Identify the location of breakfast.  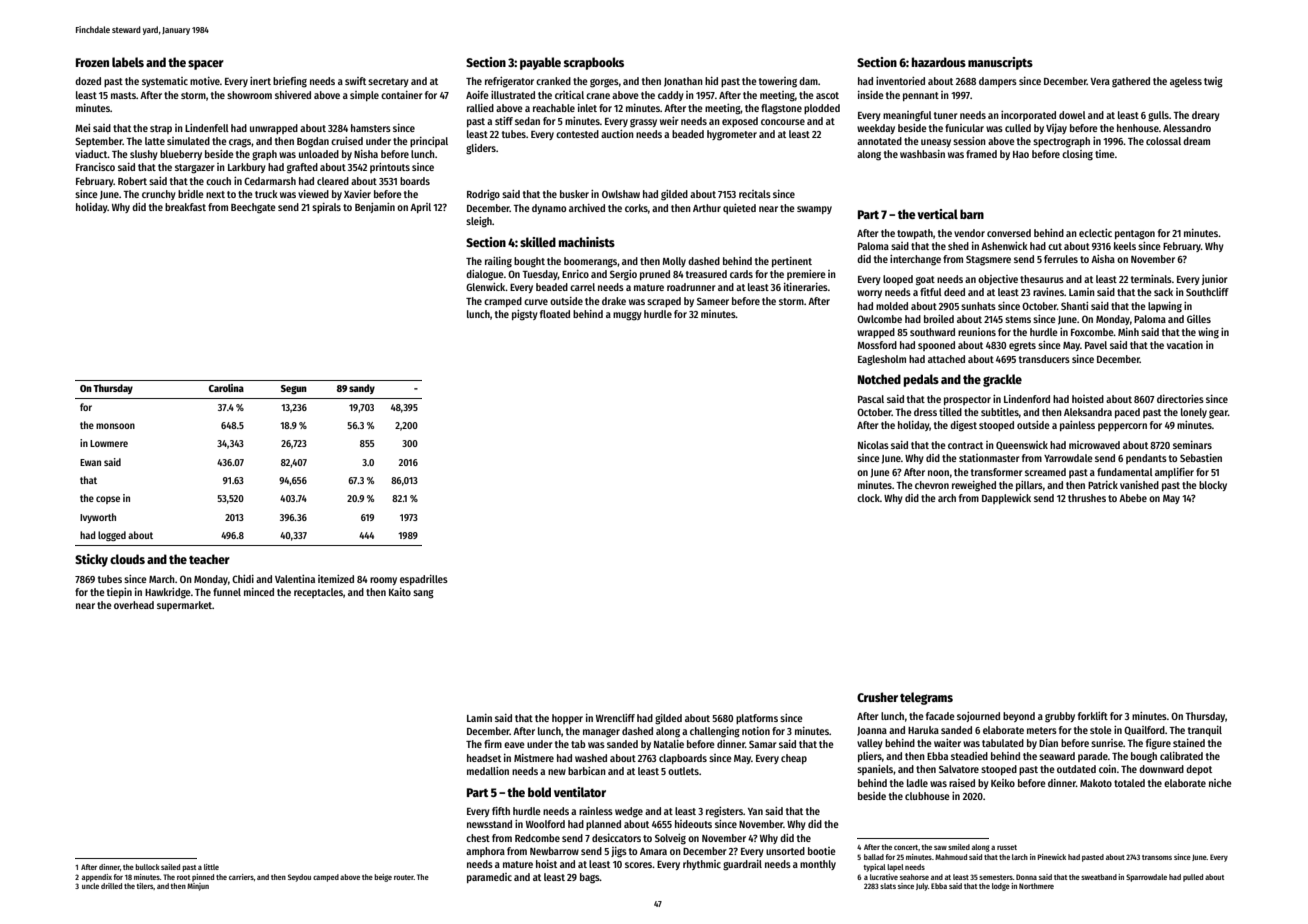
(185, 207).
